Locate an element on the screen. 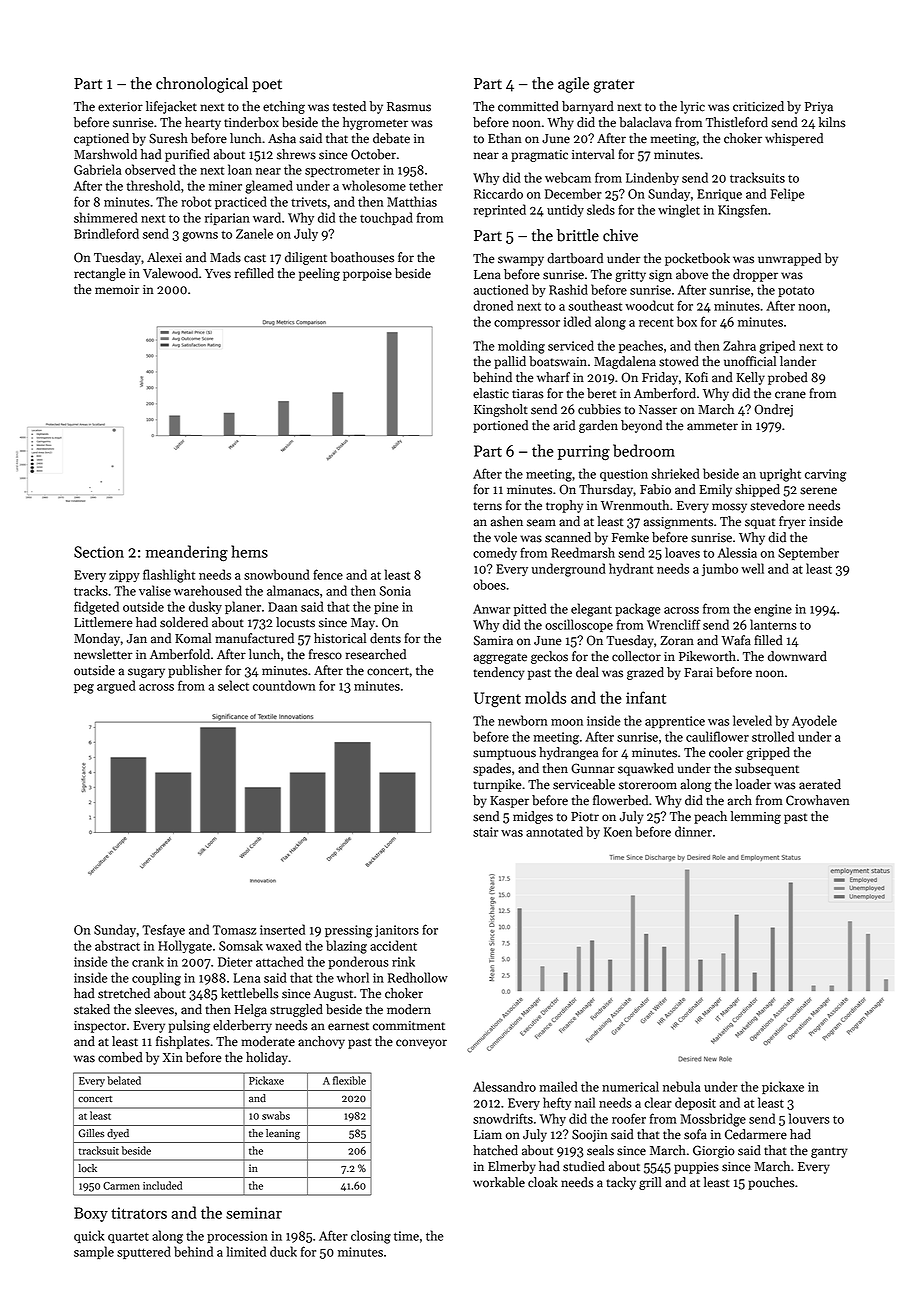 The height and width of the screenshot is (1308, 924). Rasmus is located at coordinates (409, 107).
